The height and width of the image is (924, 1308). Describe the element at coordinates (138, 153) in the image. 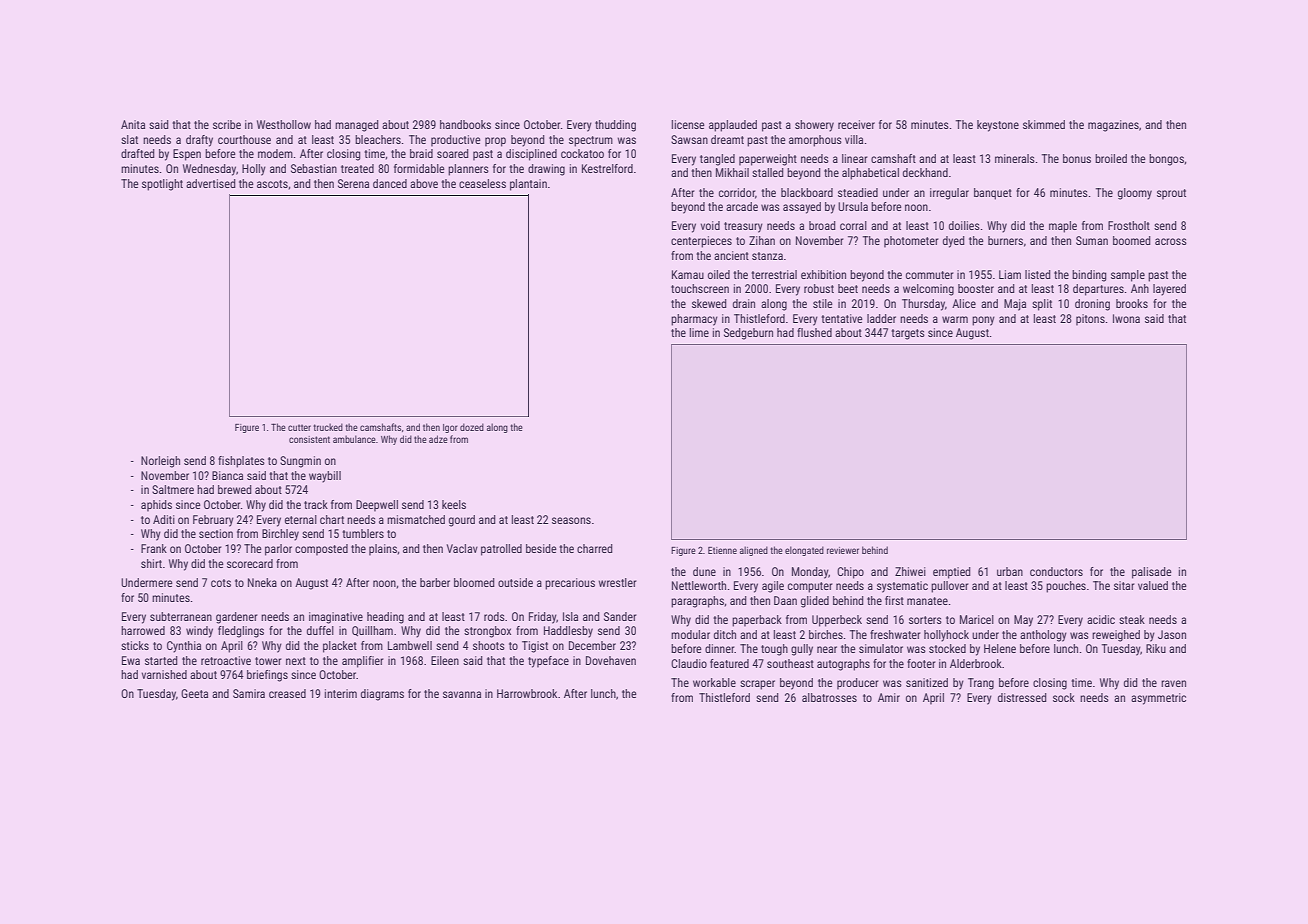

I see `drafted` at that location.
